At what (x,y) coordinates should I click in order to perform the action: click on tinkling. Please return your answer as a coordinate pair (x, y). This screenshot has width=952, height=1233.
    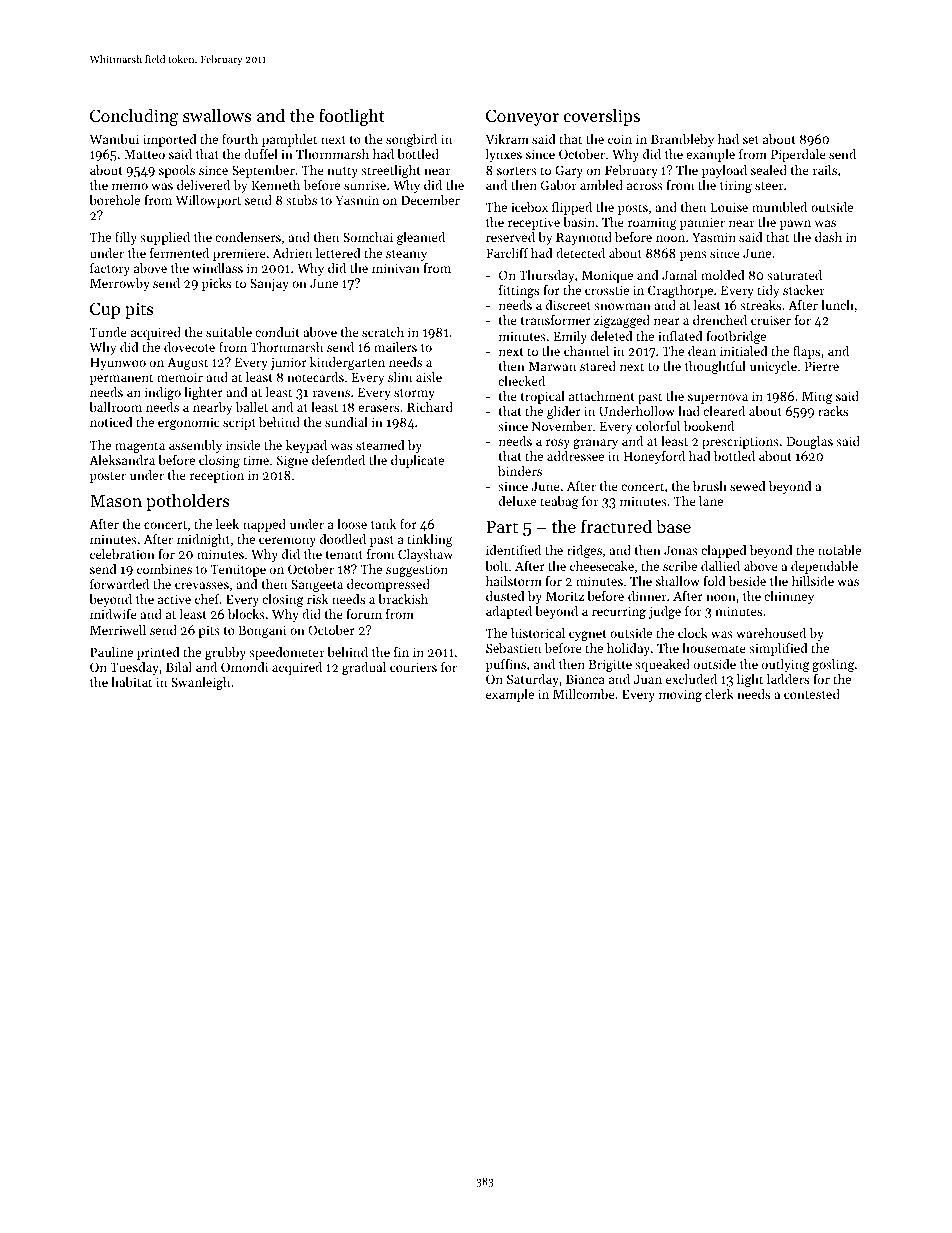
    Looking at the image, I should click on (430, 540).
